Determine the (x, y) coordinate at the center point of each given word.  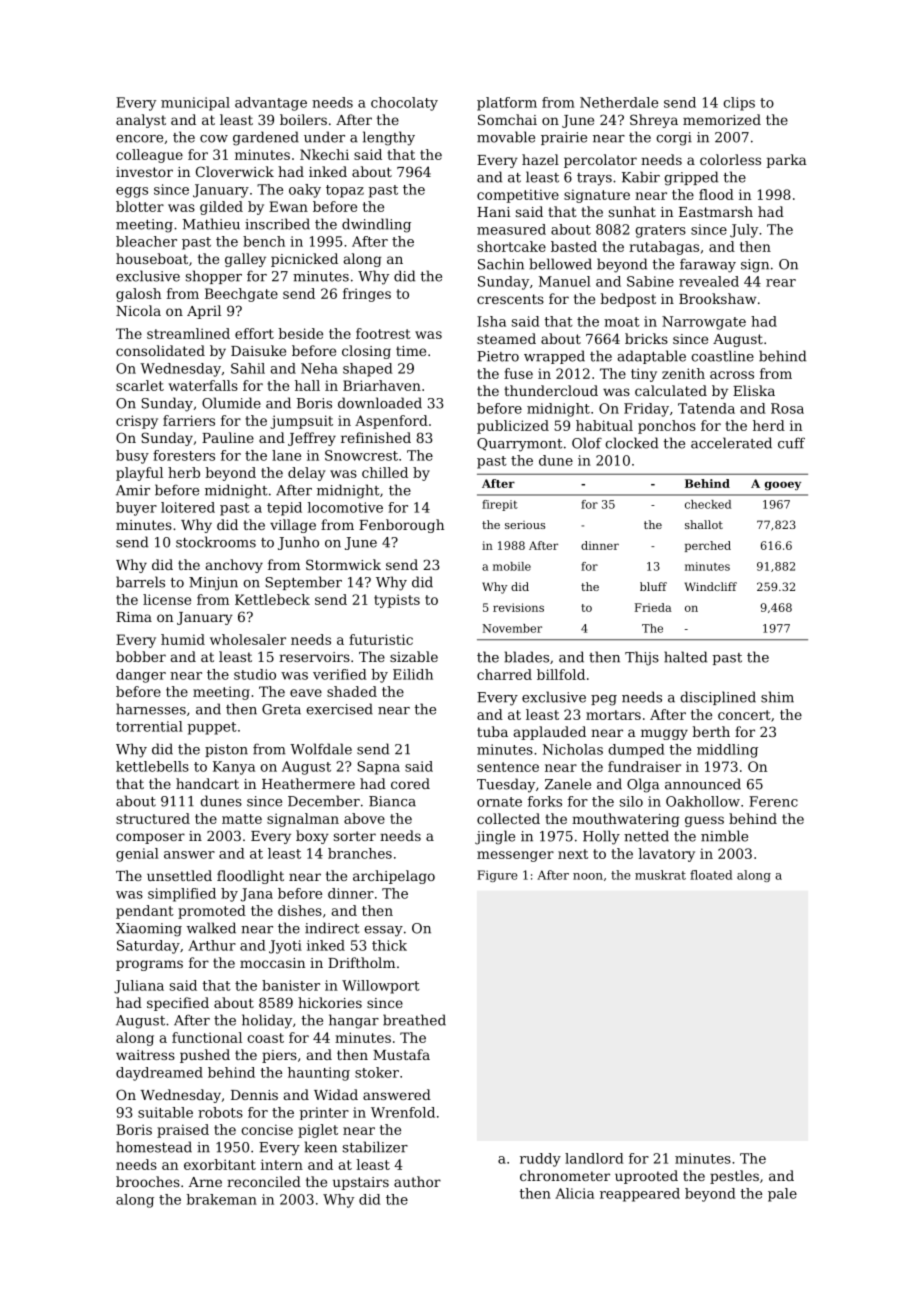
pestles (734, 1177)
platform (507, 104)
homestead (154, 1147)
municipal (195, 104)
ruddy (540, 1160)
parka (787, 161)
